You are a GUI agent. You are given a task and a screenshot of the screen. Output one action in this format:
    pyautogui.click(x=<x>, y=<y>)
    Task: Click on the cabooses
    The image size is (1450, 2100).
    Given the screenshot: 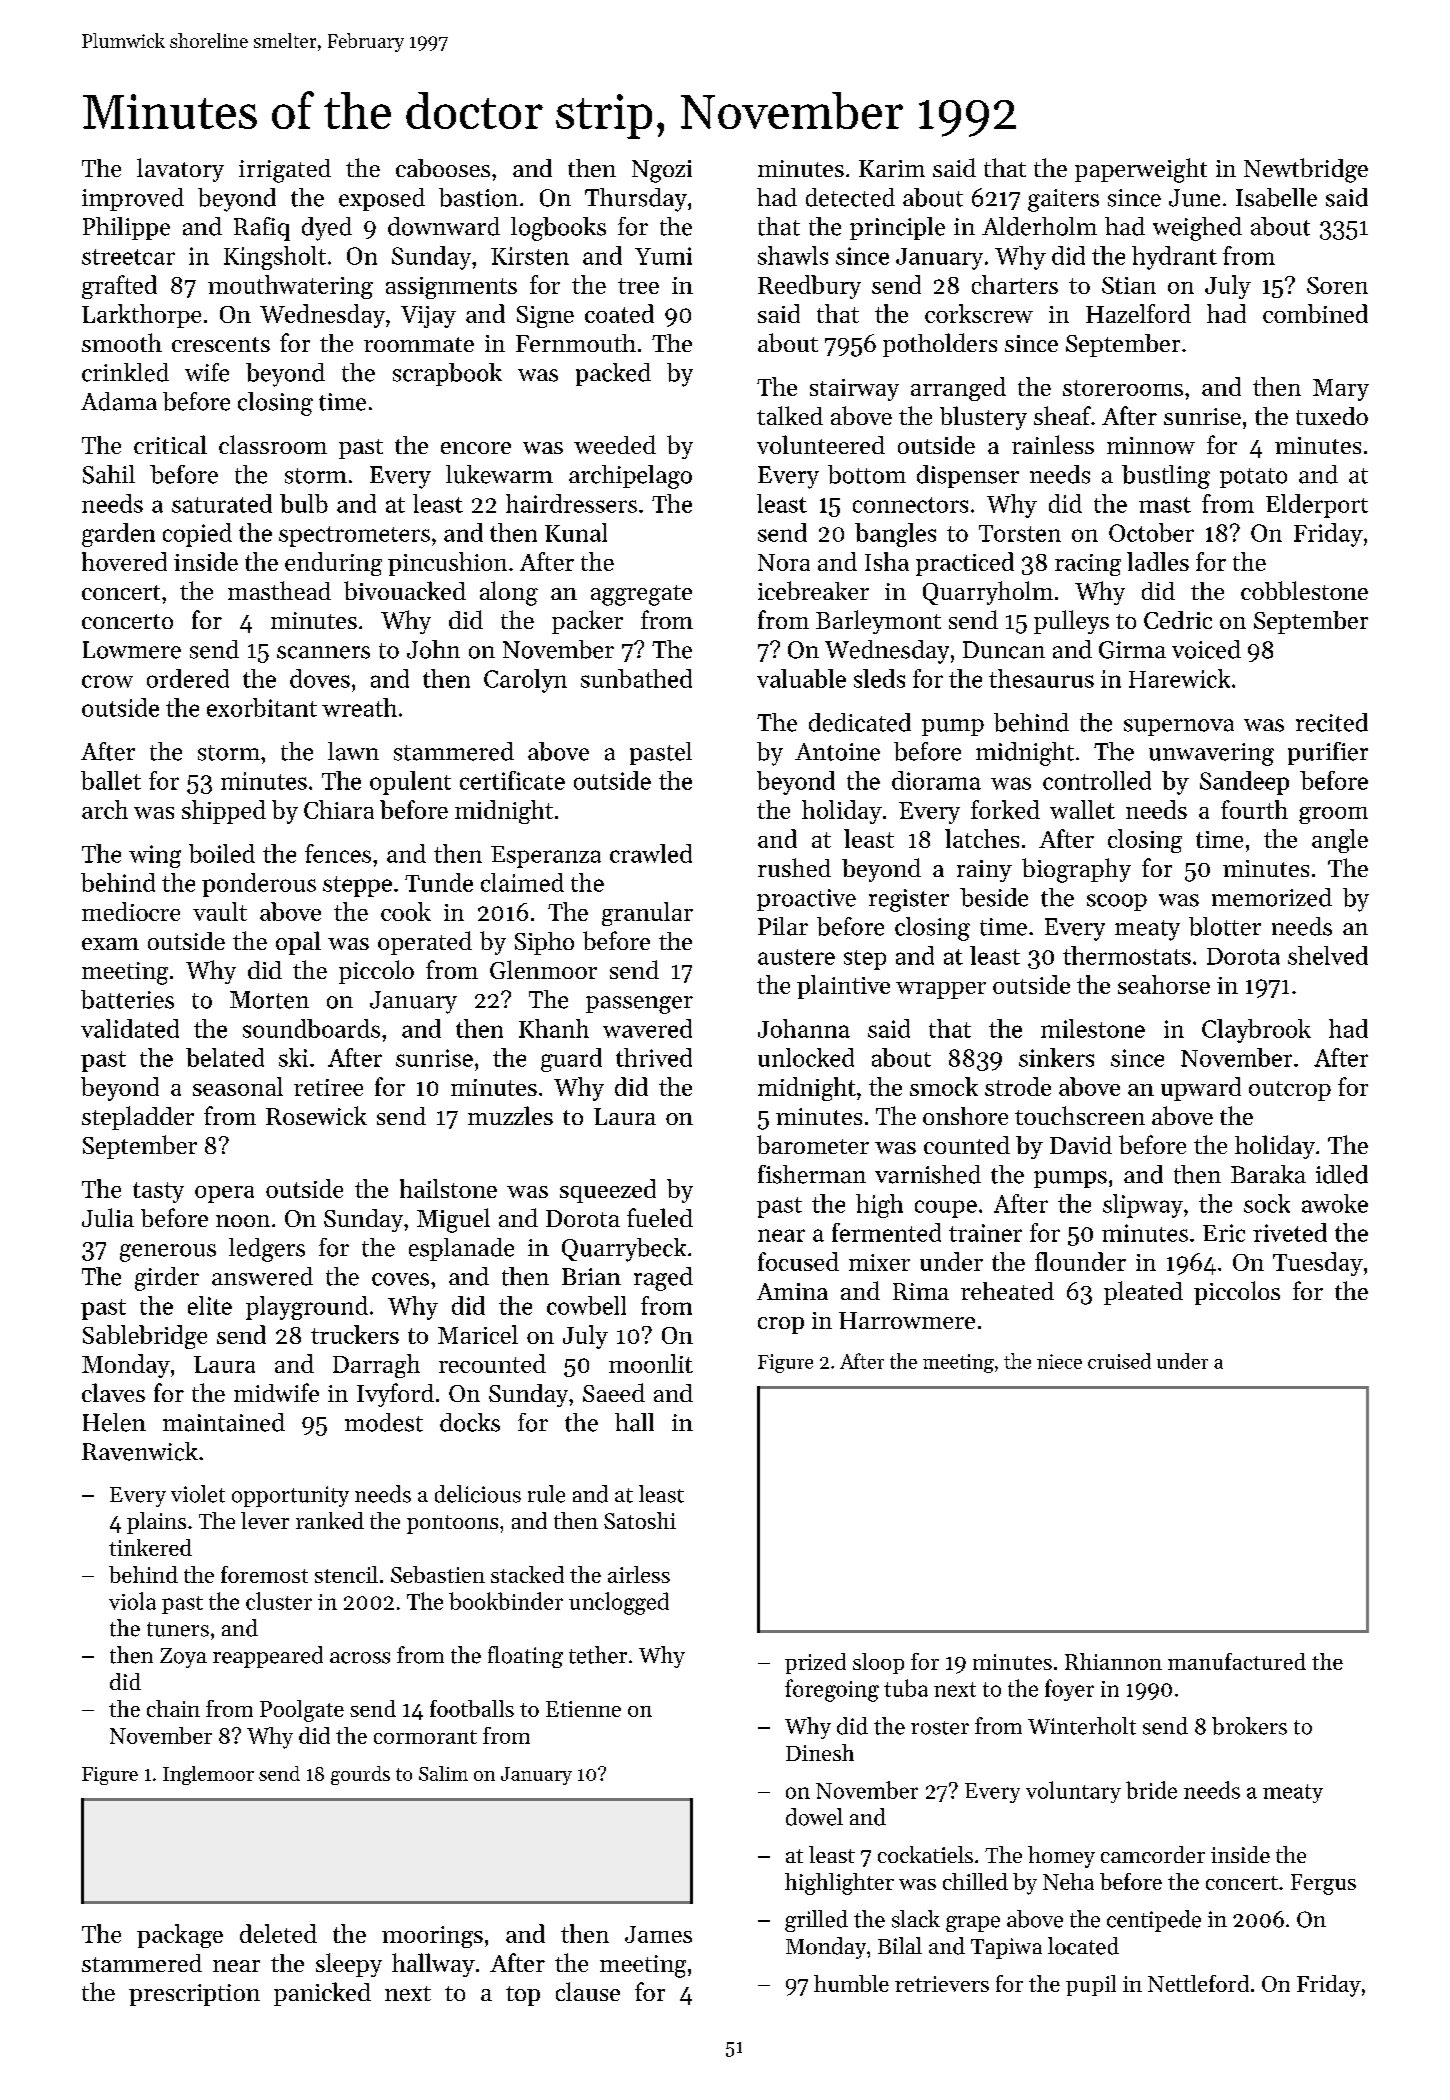 What is the action you would take?
    pyautogui.click(x=443, y=168)
